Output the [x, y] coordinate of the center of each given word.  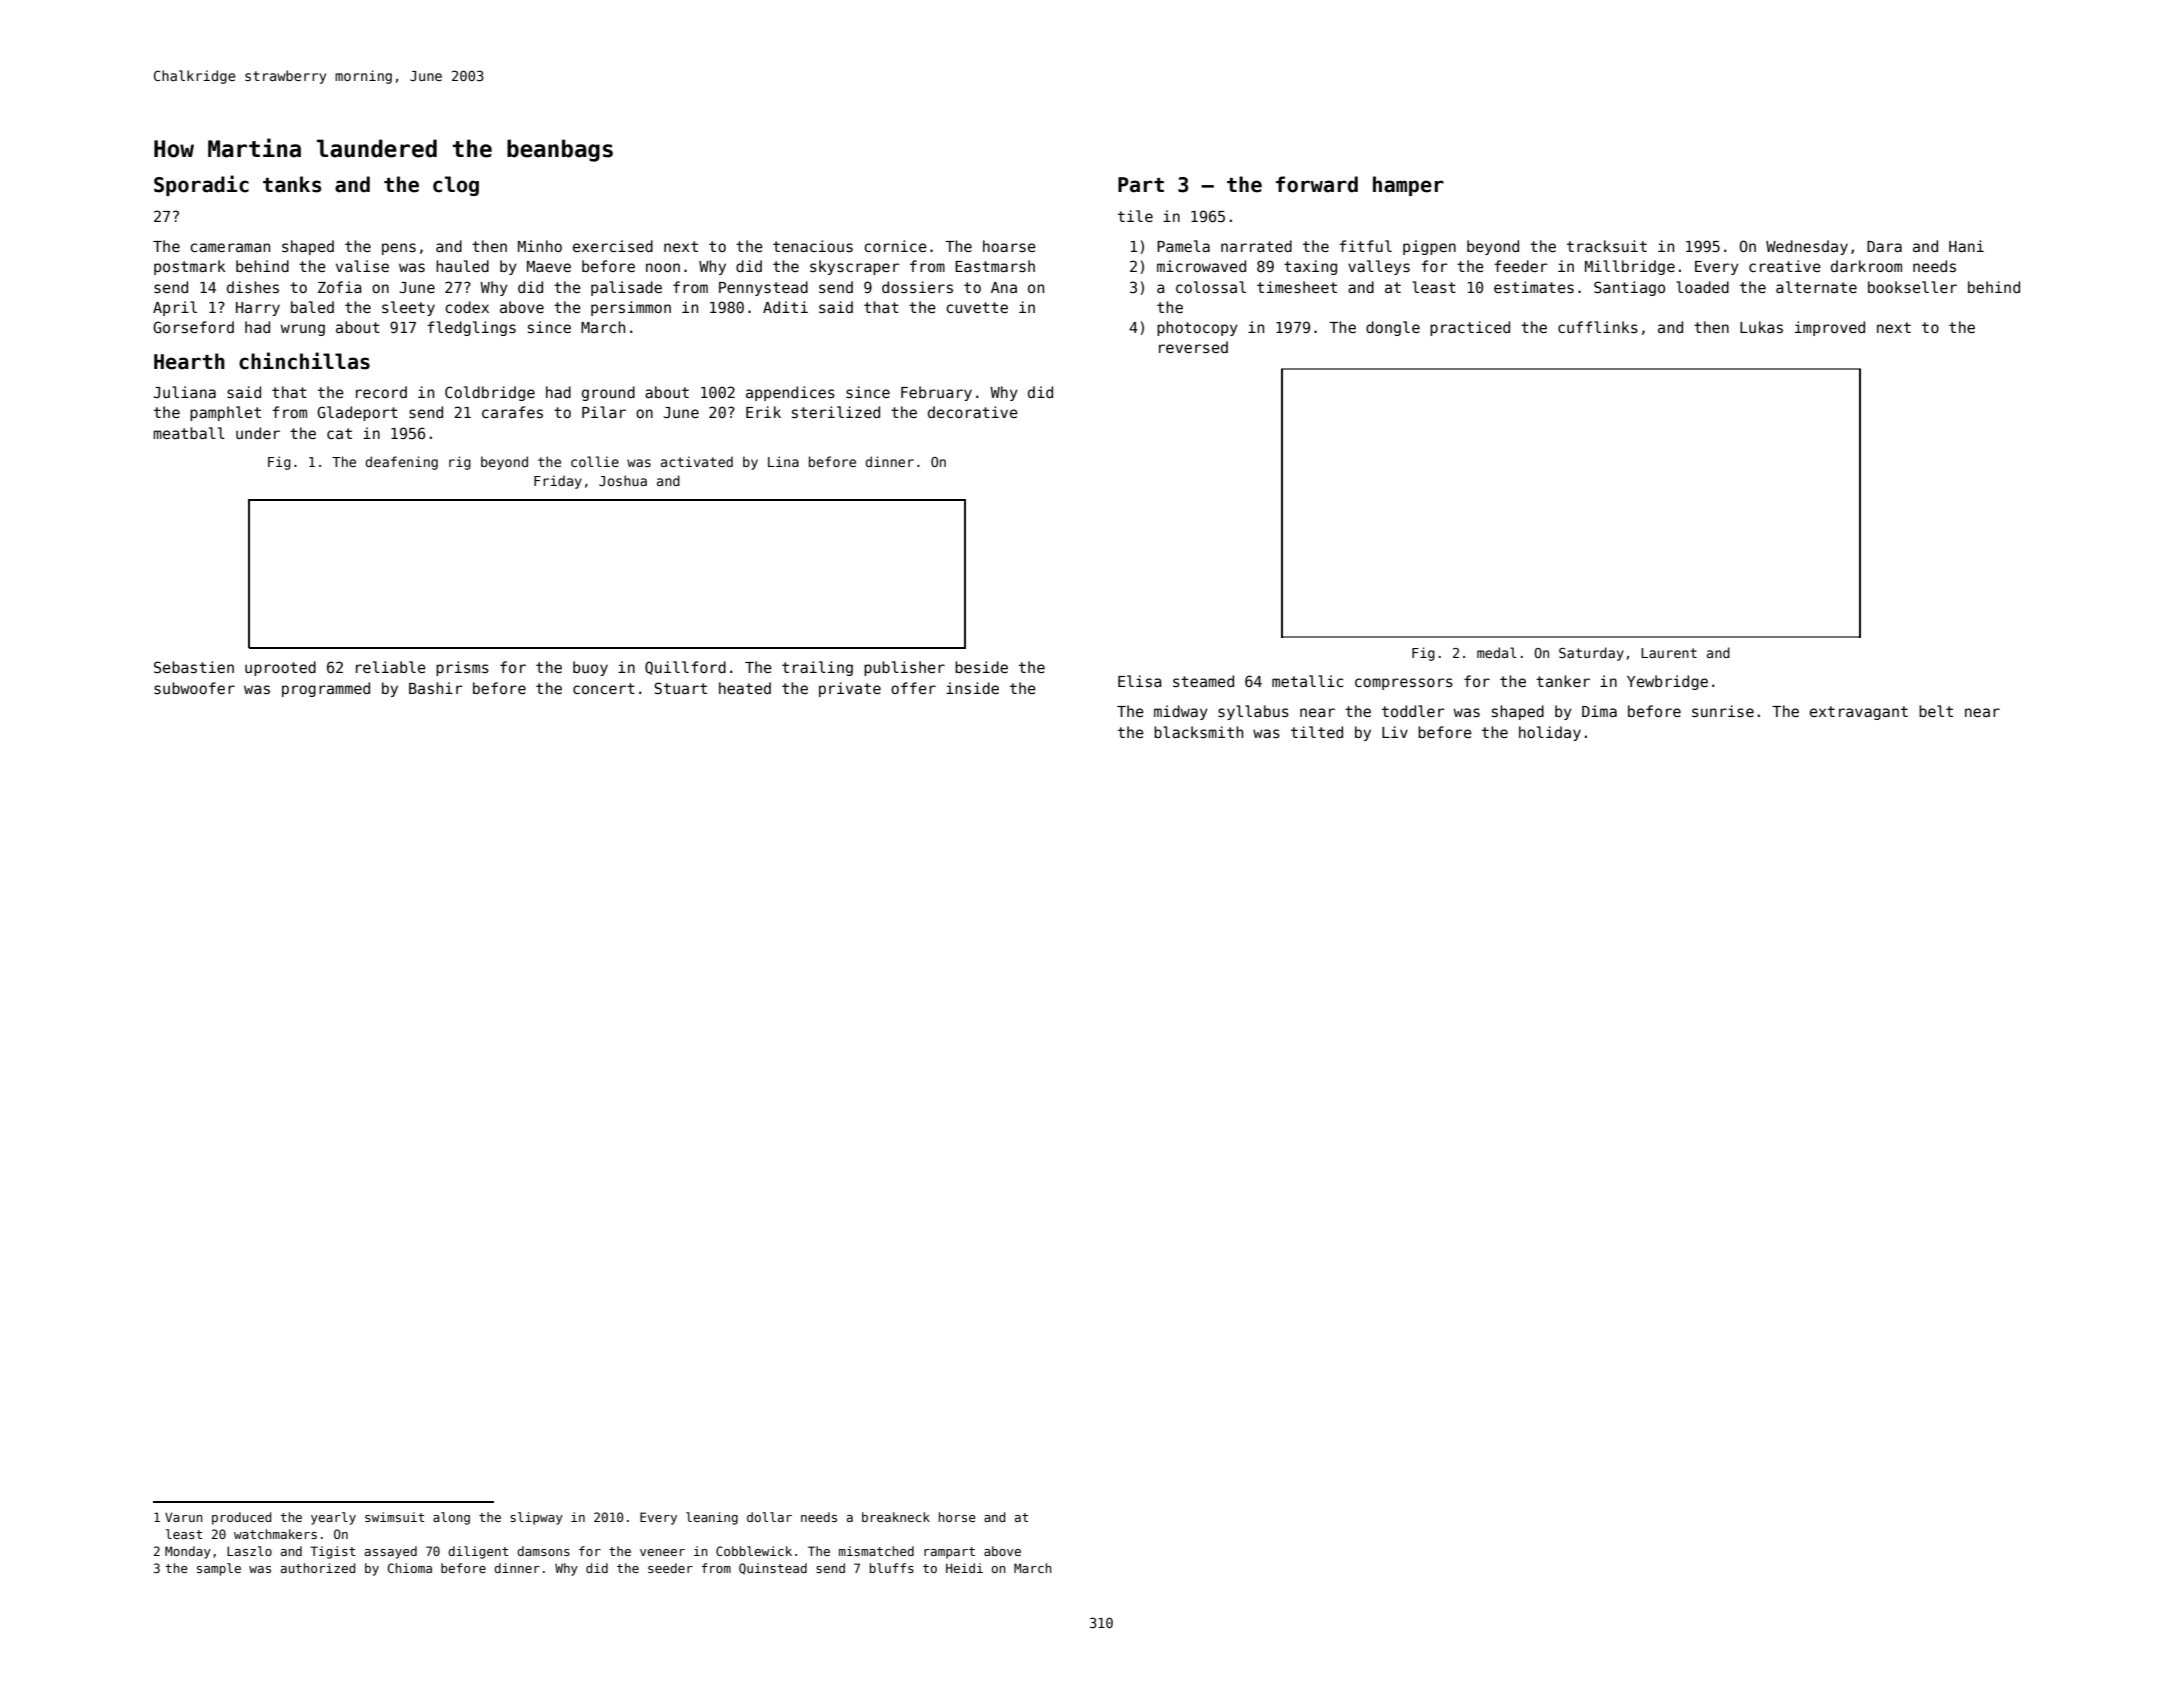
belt [1936, 711]
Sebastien [194, 667]
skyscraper [855, 267]
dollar [769, 1517]
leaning [712, 1518]
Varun [184, 1517]
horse [957, 1517]
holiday [1550, 733]
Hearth [189, 361]
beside [981, 667]
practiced [1470, 328]
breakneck [896, 1517]
